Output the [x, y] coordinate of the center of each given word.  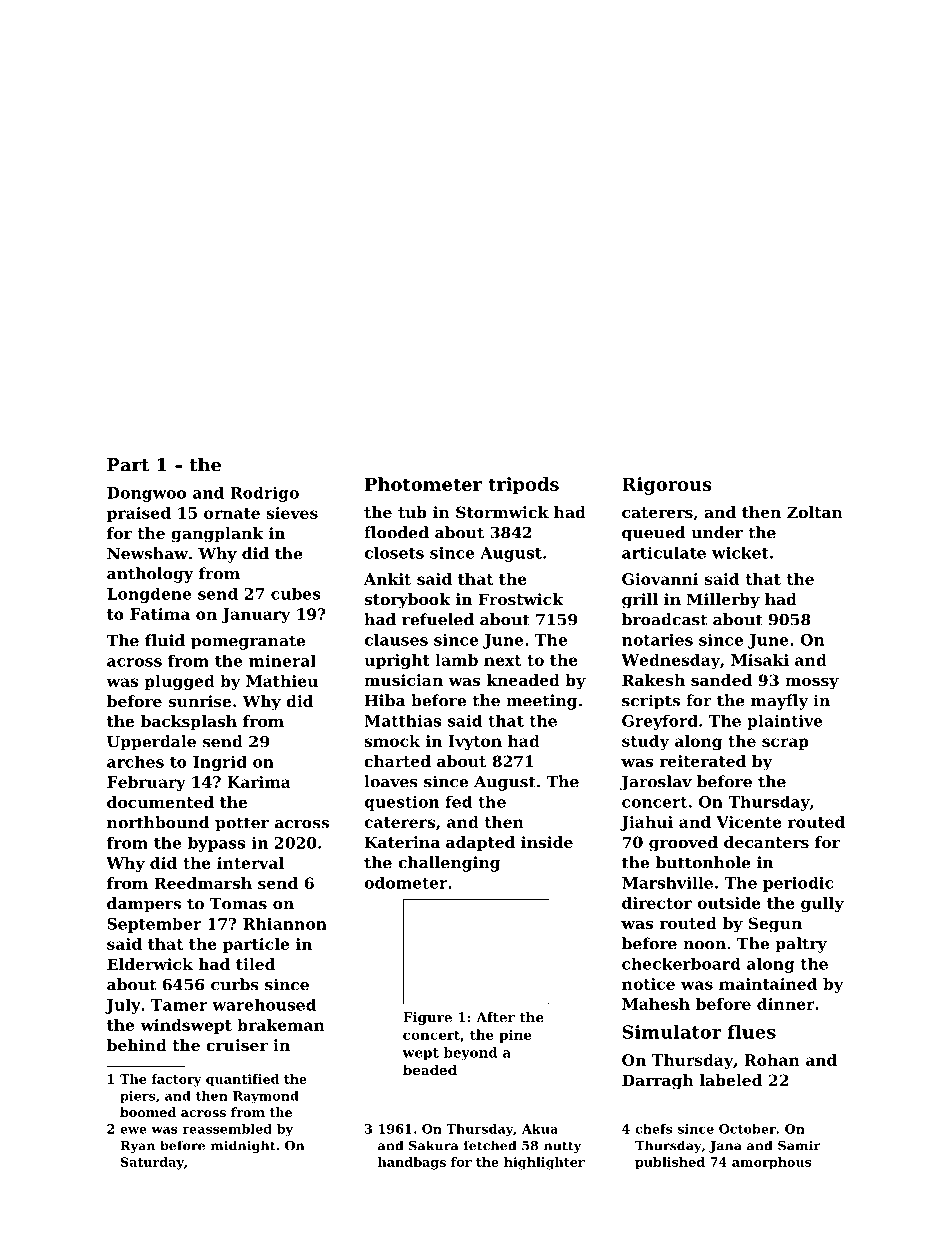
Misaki [760, 660]
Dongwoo [146, 494]
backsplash [189, 722]
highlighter [544, 1163]
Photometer [423, 484]
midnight [243, 1146]
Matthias [402, 721]
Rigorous [667, 486]
